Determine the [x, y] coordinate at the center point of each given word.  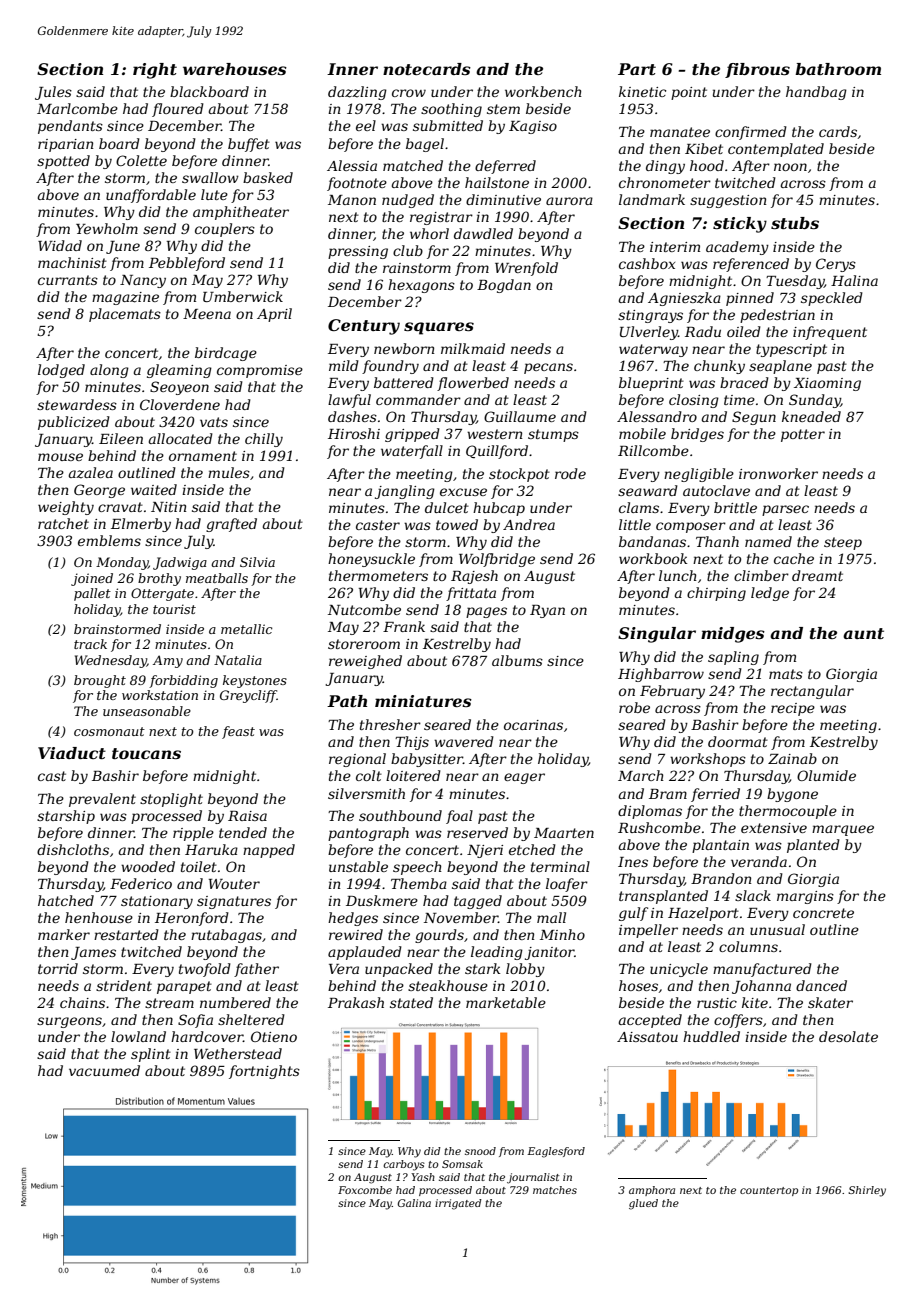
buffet [249, 145]
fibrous [757, 70]
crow [409, 93]
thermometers [378, 575]
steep [843, 543]
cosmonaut [109, 731]
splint [151, 1055]
